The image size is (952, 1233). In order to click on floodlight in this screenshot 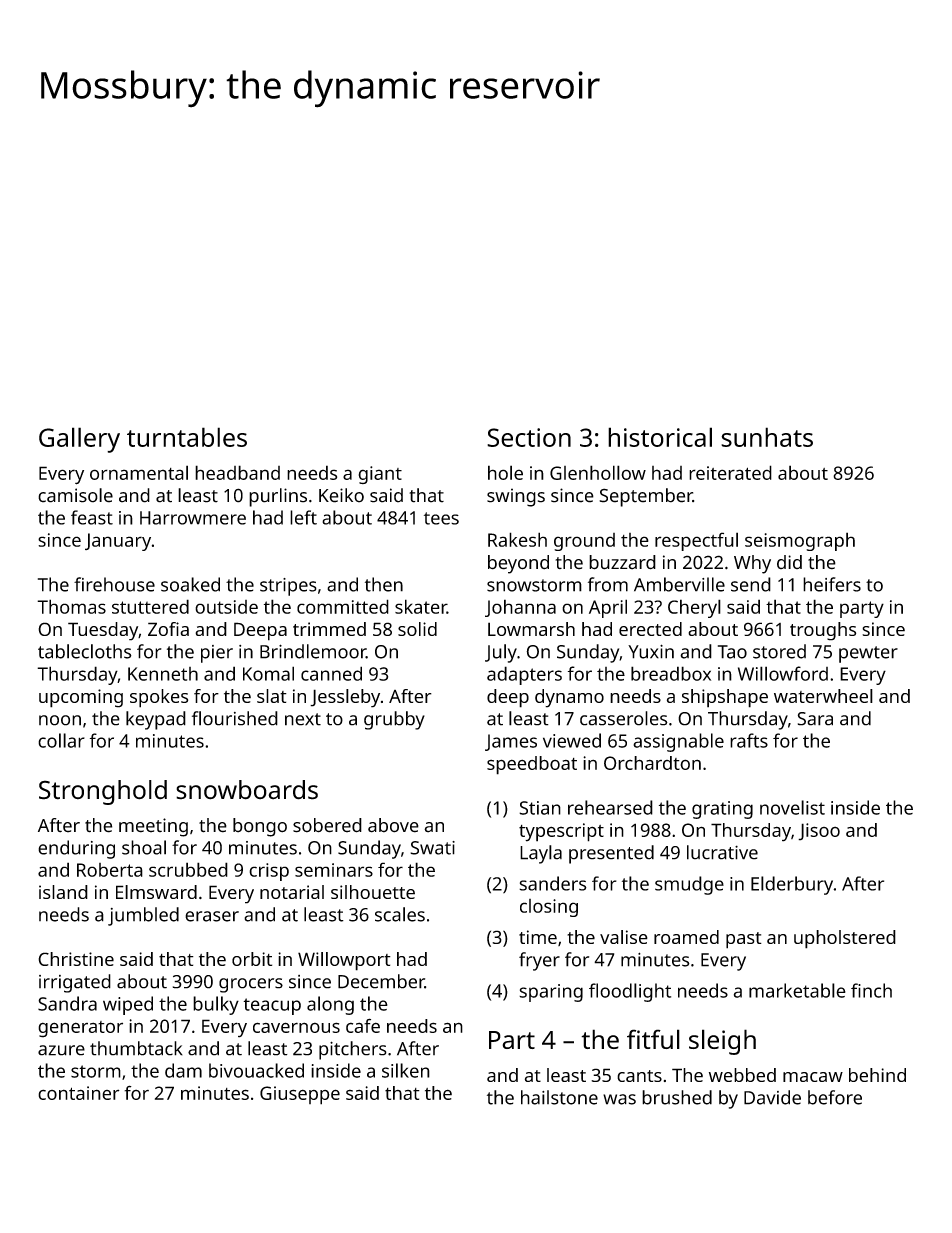, I will do `click(630, 992)`.
